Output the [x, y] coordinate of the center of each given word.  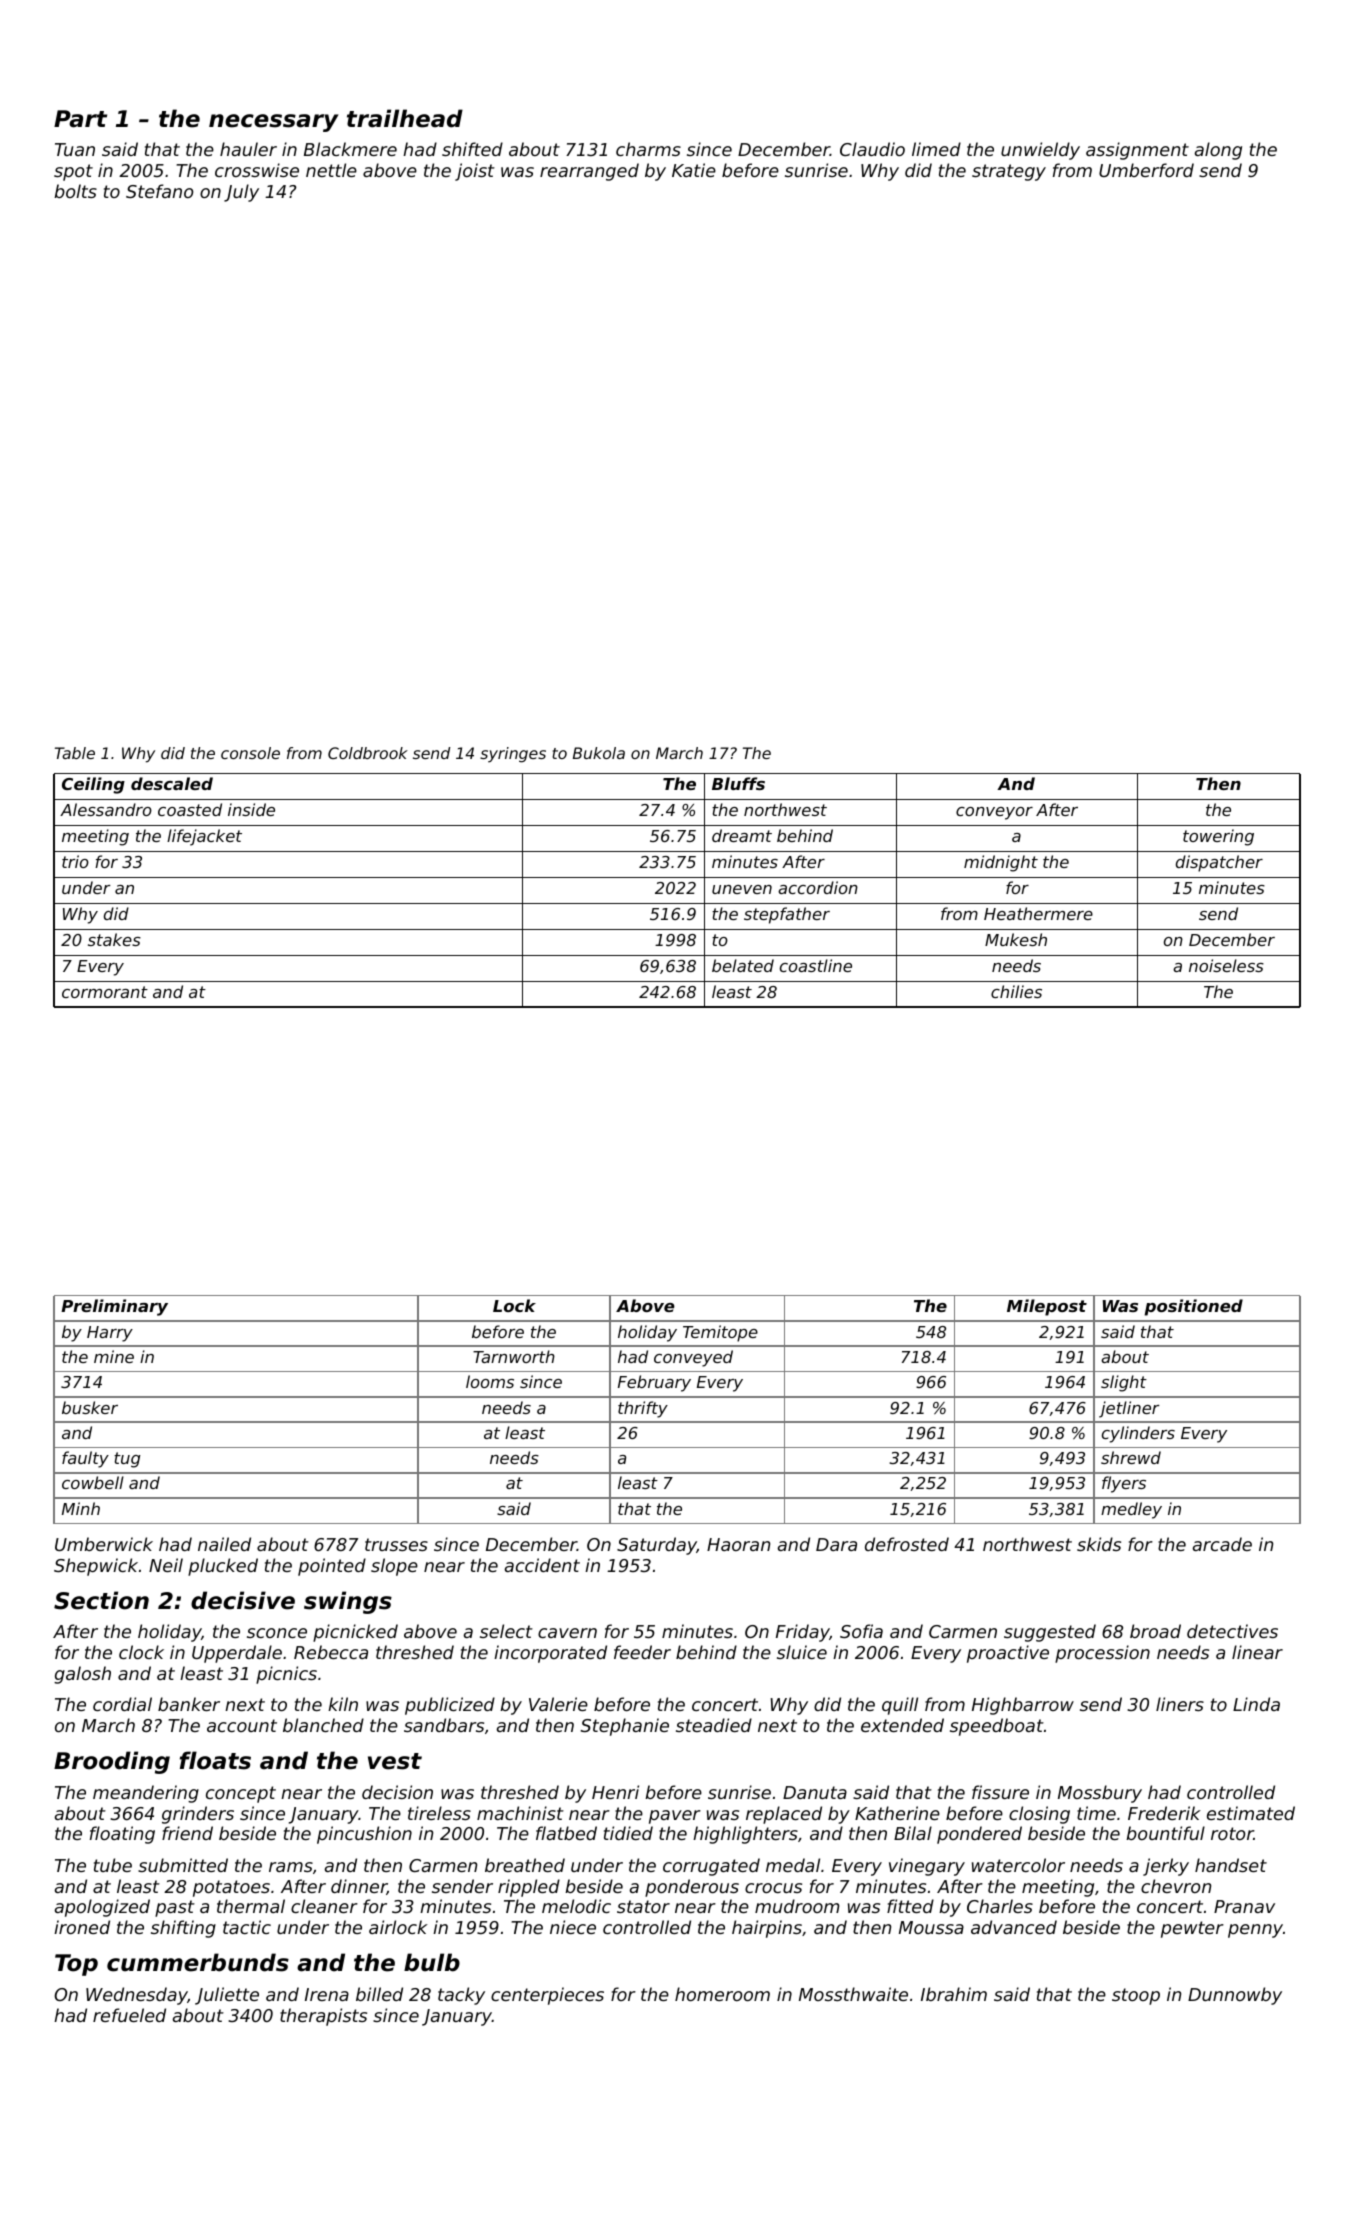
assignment [1137, 151]
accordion [818, 887]
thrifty [643, 1409]
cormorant [105, 992]
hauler [248, 149]
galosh [82, 1675]
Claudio [872, 149]
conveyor [994, 813]
